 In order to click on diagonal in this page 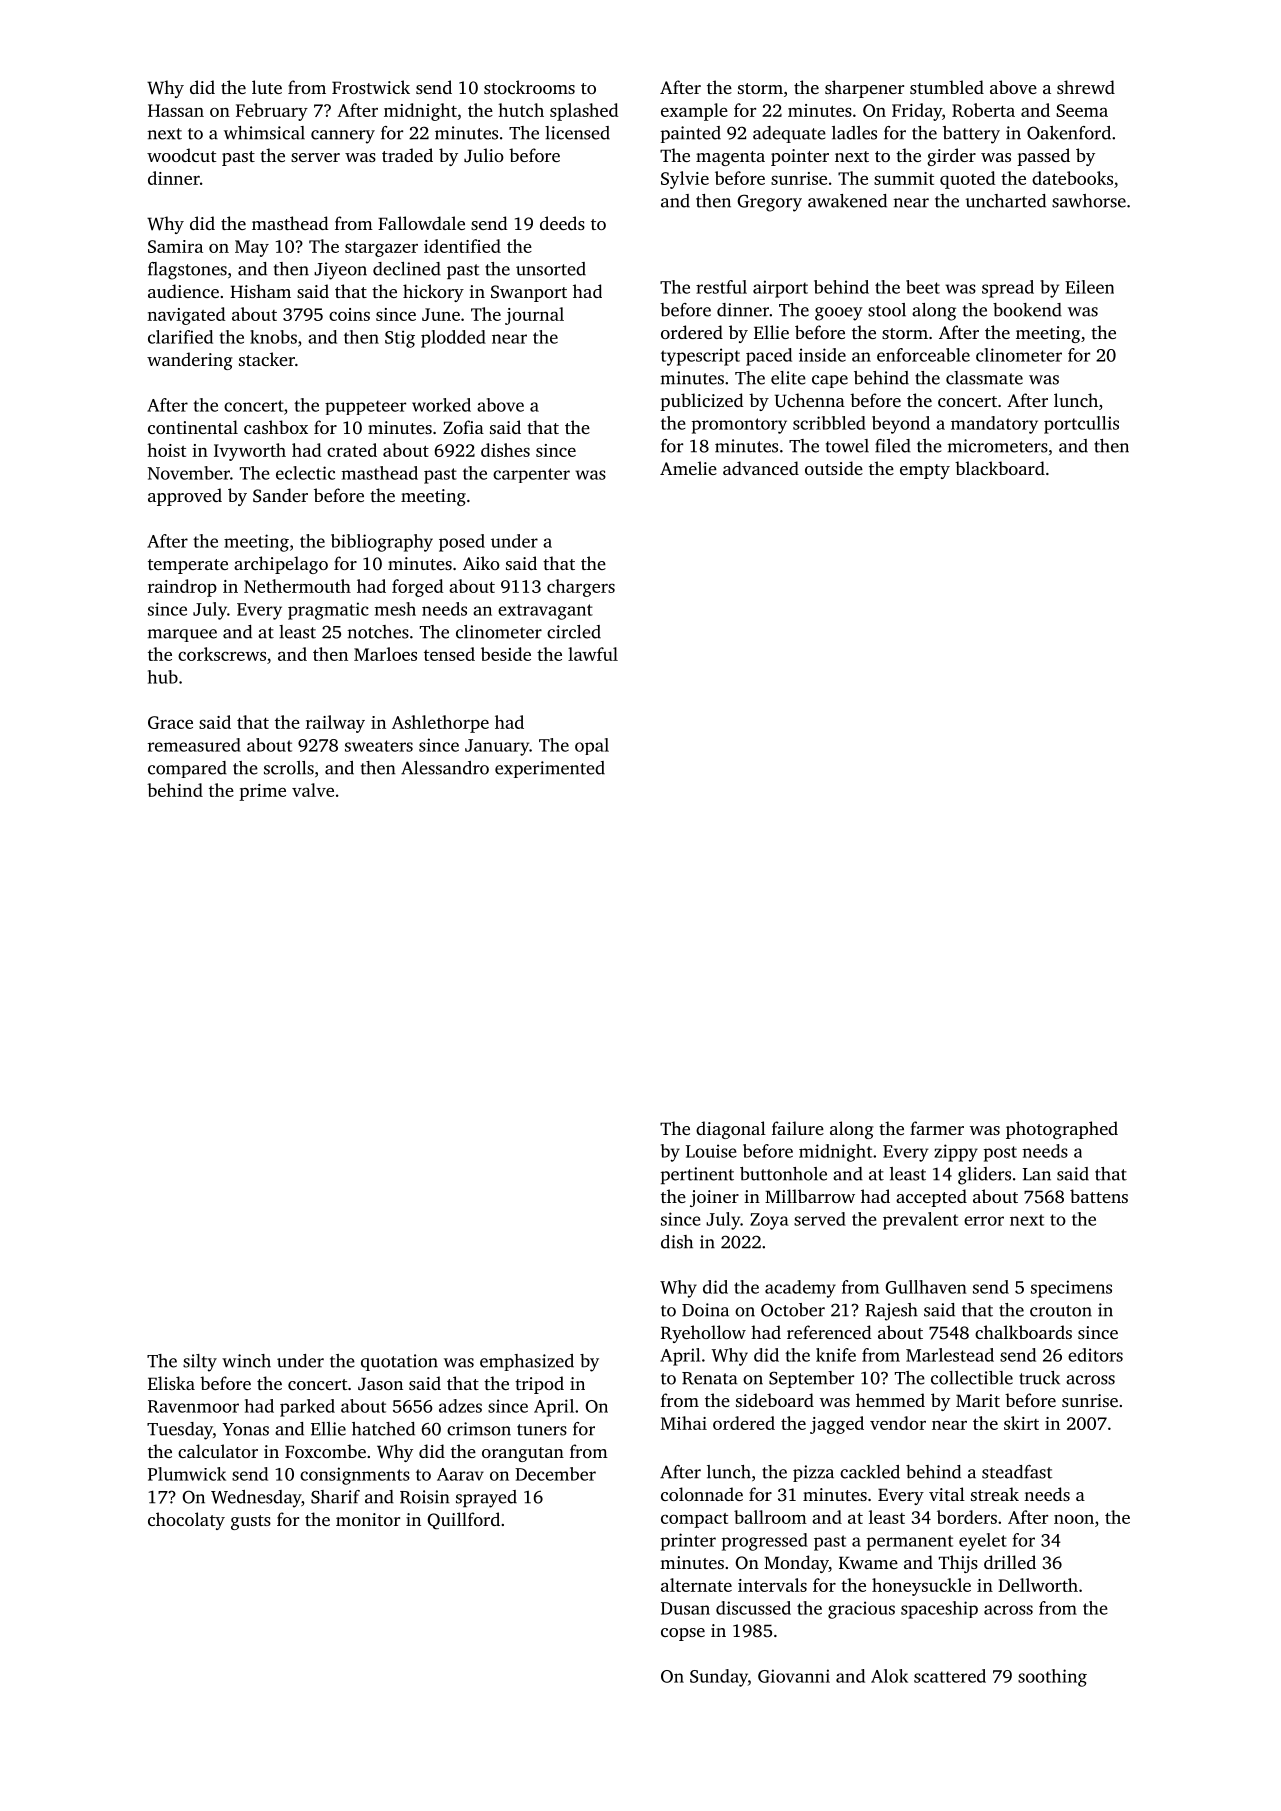, I will do `click(731, 1130)`.
